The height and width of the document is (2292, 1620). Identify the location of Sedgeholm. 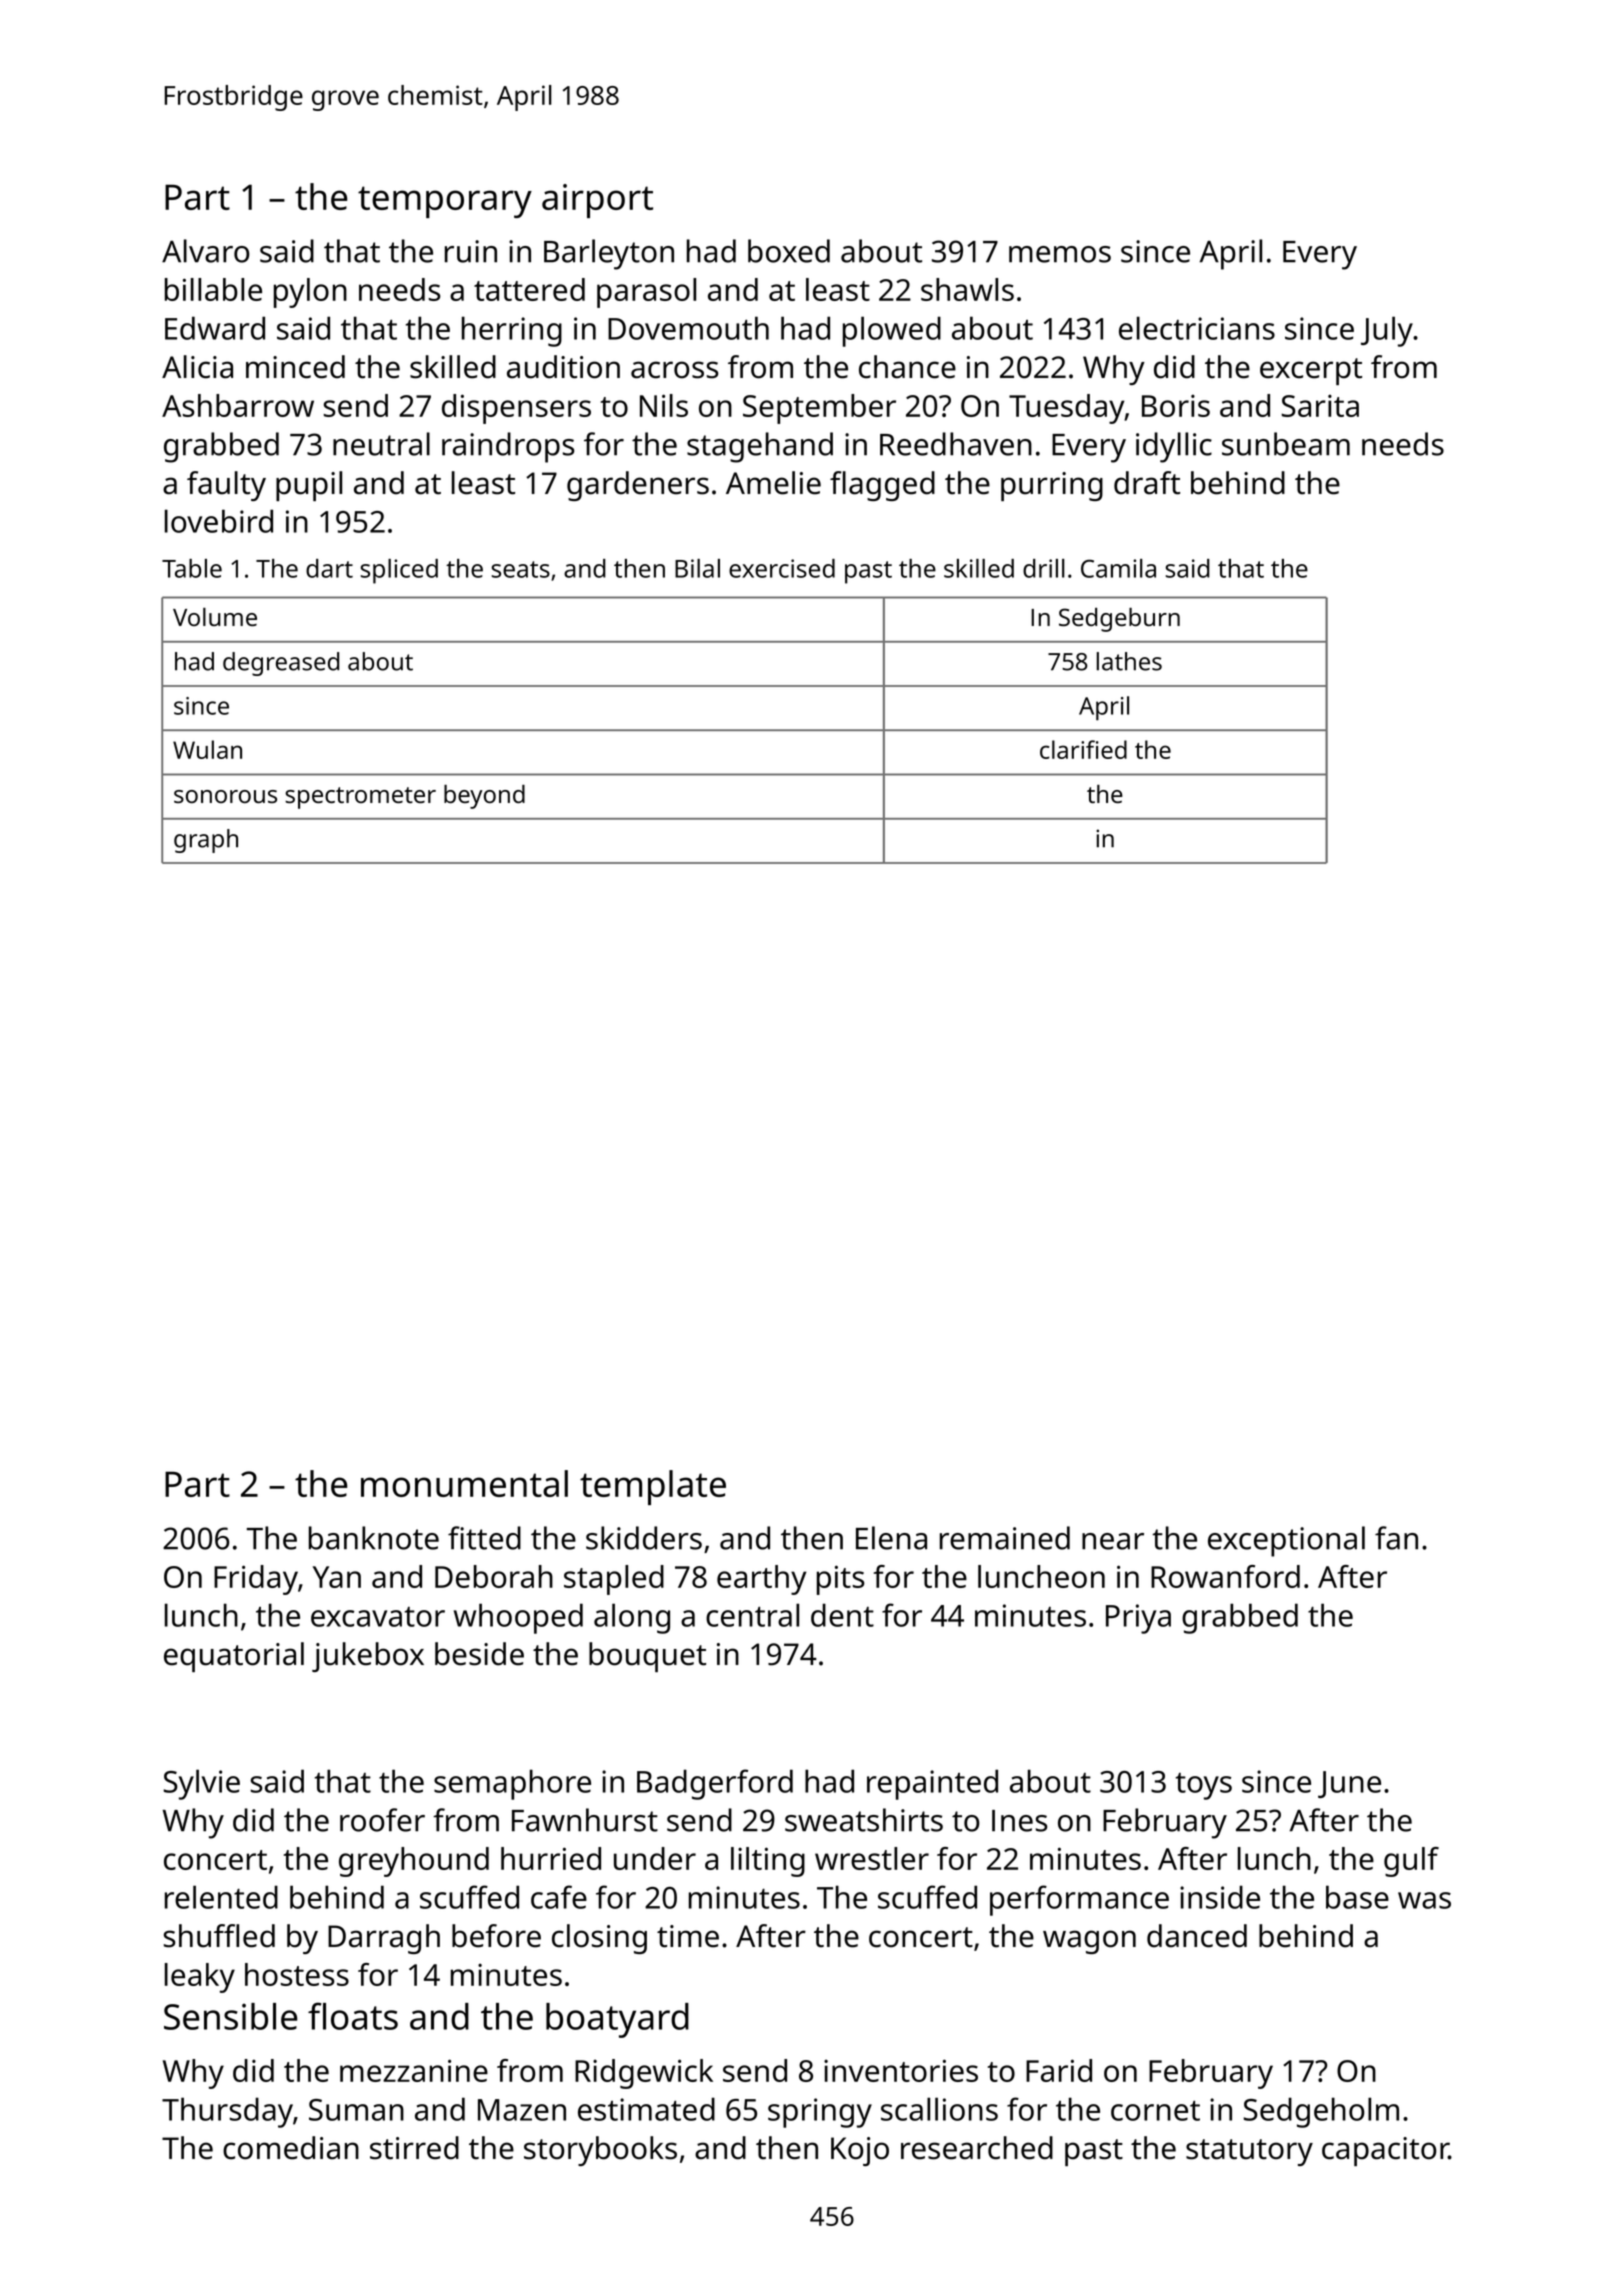
(1321, 2112).
